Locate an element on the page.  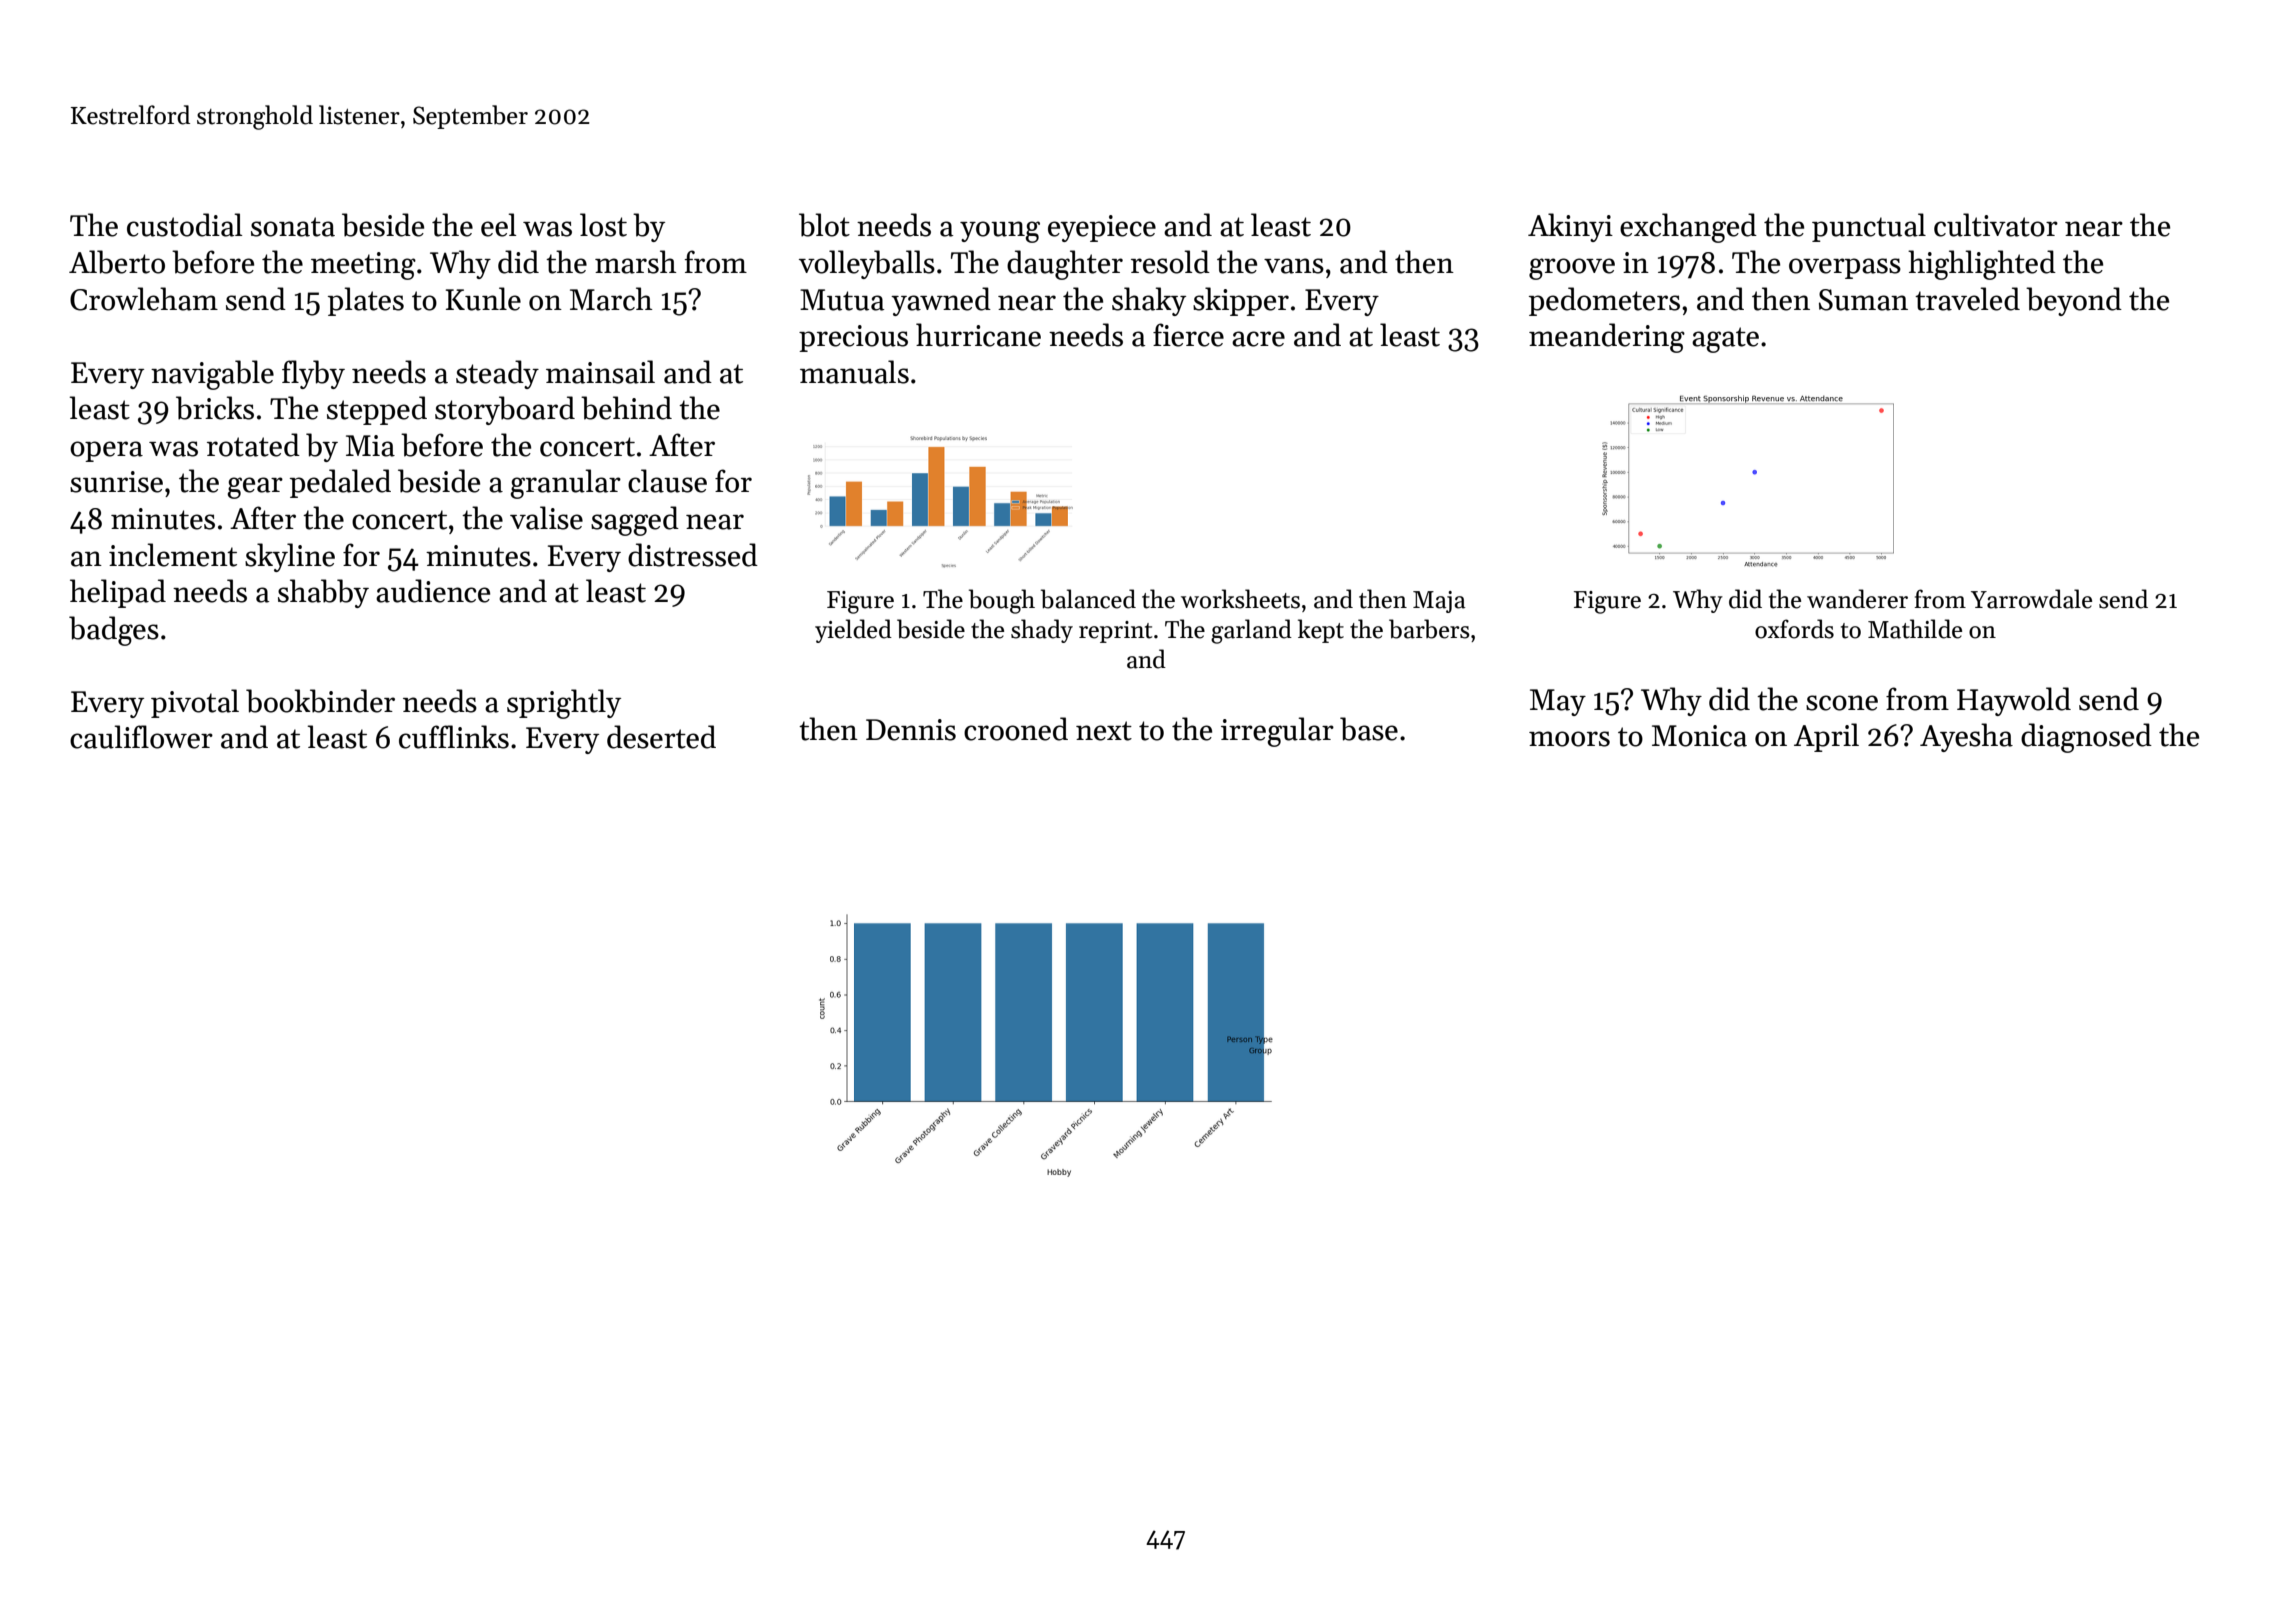
Yarrowdale is located at coordinates (2031, 599).
